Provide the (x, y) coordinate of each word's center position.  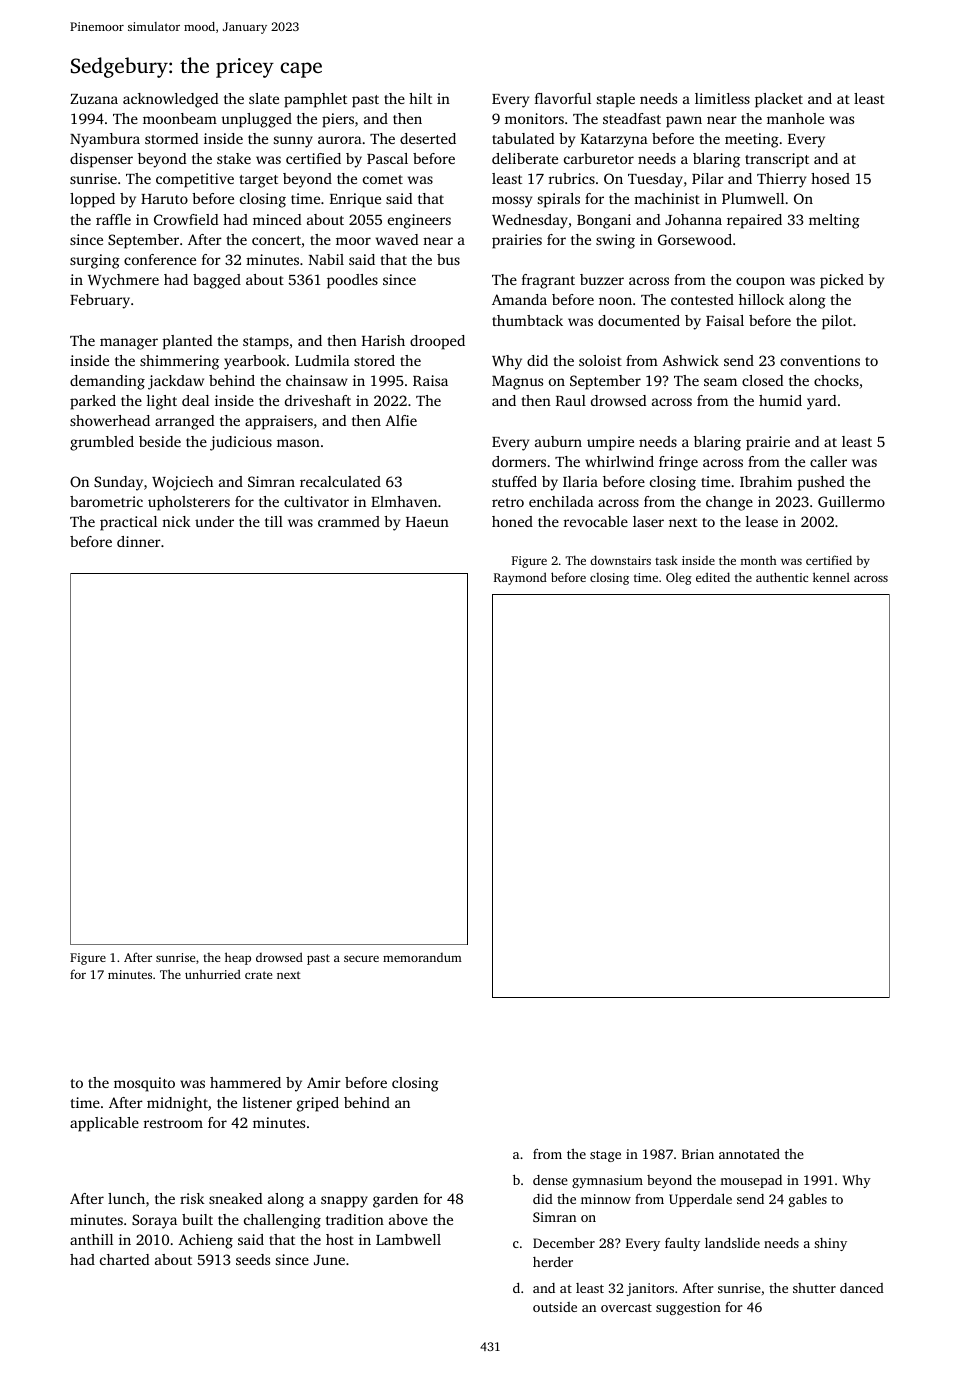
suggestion (688, 1308)
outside (555, 1307)
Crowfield (186, 219)
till (274, 521)
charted (125, 1259)
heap (238, 958)
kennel (831, 577)
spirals (559, 200)
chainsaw (316, 380)
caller (828, 461)
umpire (610, 443)
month (759, 560)
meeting (752, 140)
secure (361, 958)
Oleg (679, 579)
